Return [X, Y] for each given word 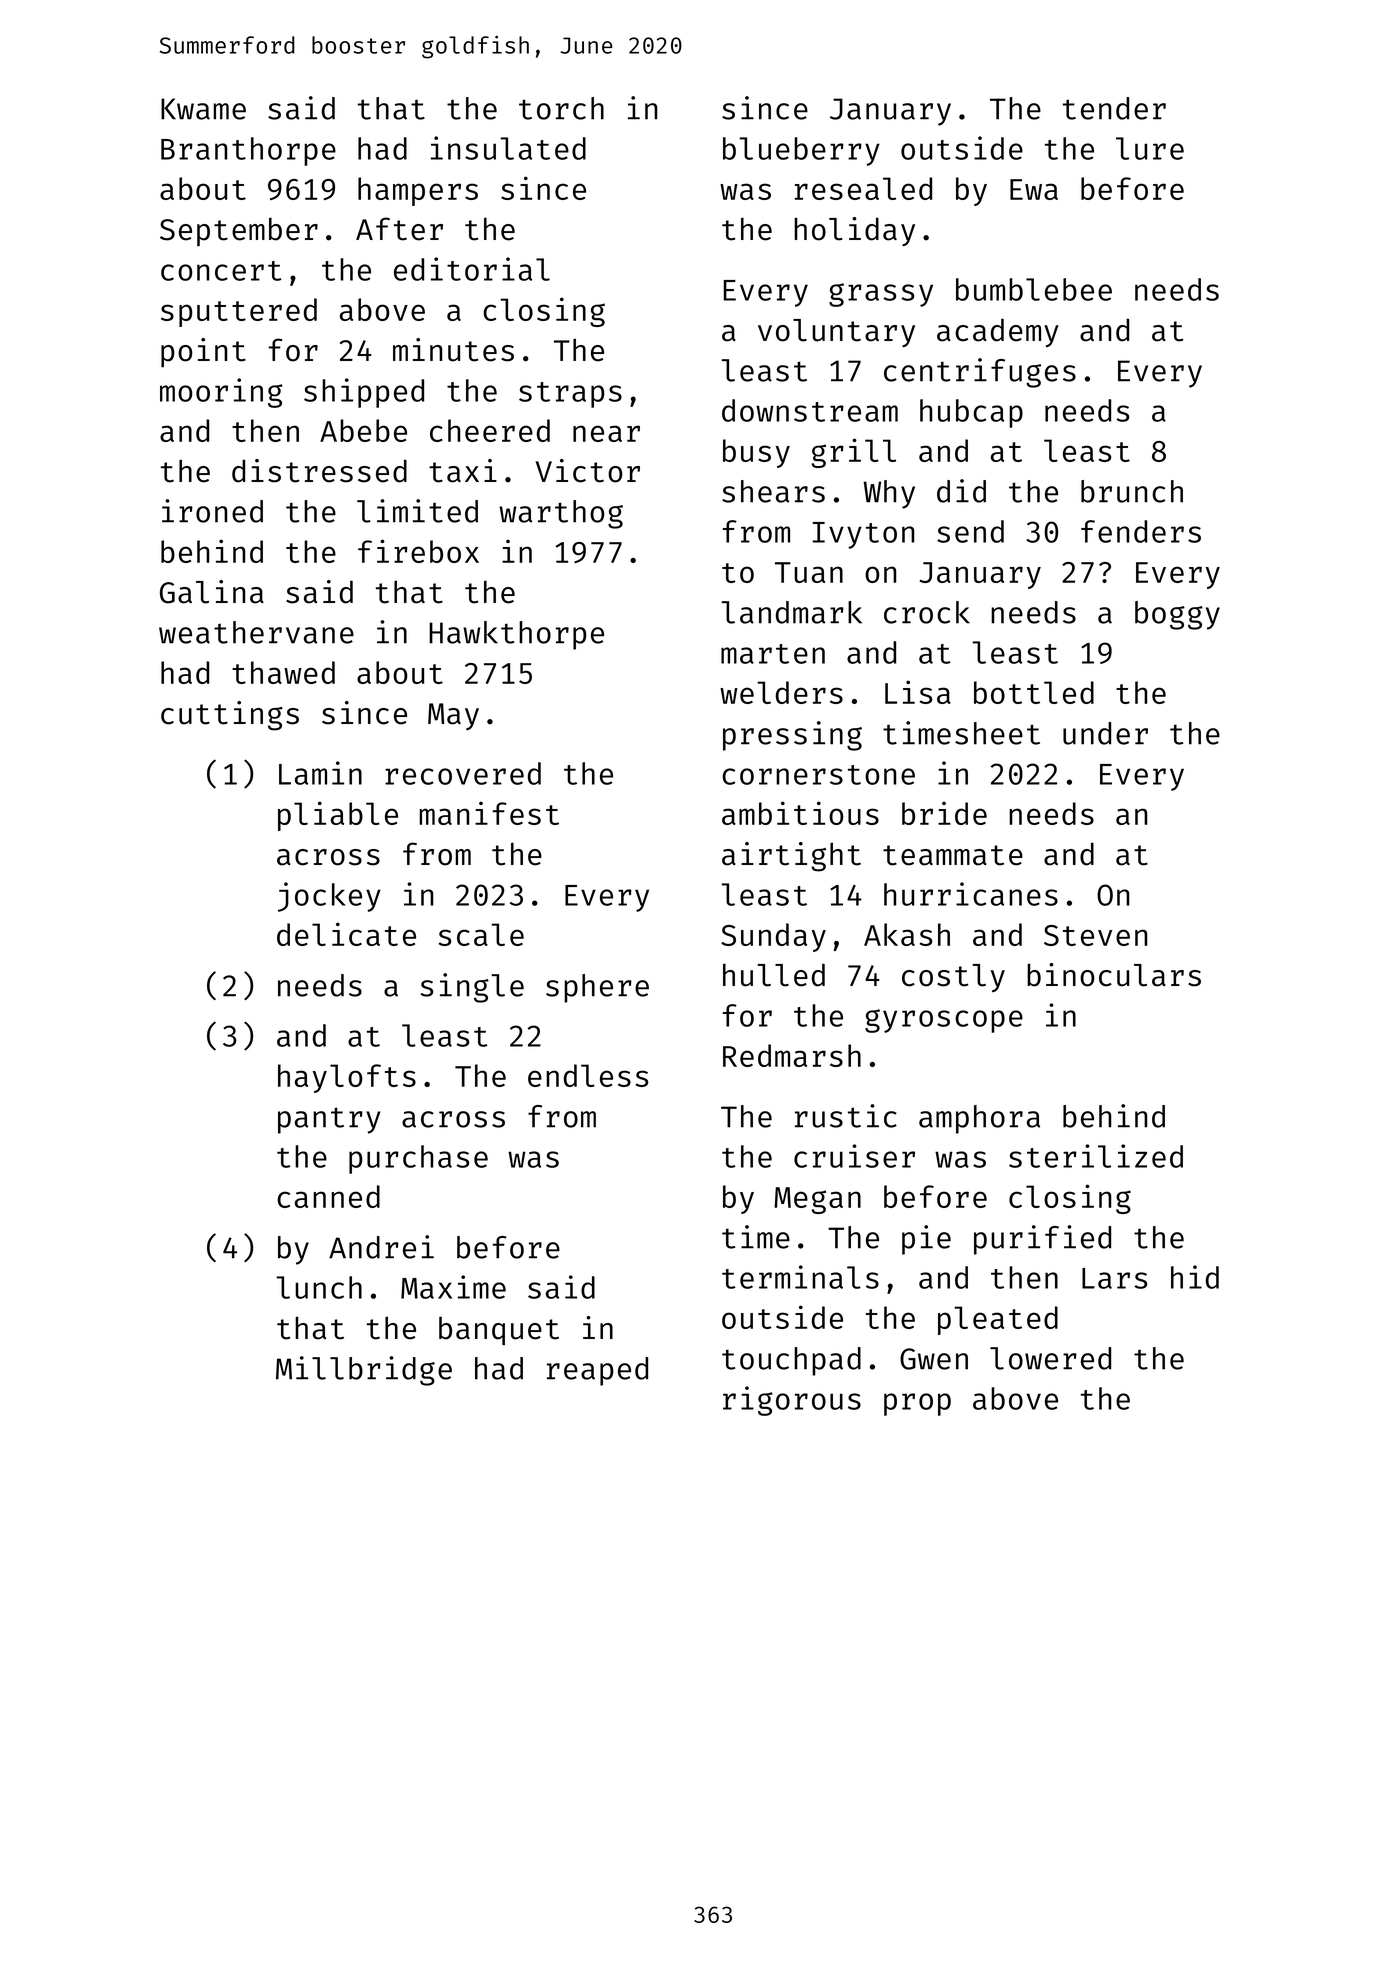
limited [417, 511]
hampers [418, 191]
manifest [489, 813]
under [1105, 733]
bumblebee [1034, 289]
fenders [1141, 531]
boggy [1177, 615]
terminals [800, 1277]
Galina [212, 592]
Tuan [809, 572]
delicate [346, 934]
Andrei [381, 1247]
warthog [561, 514]
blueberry [801, 151]
